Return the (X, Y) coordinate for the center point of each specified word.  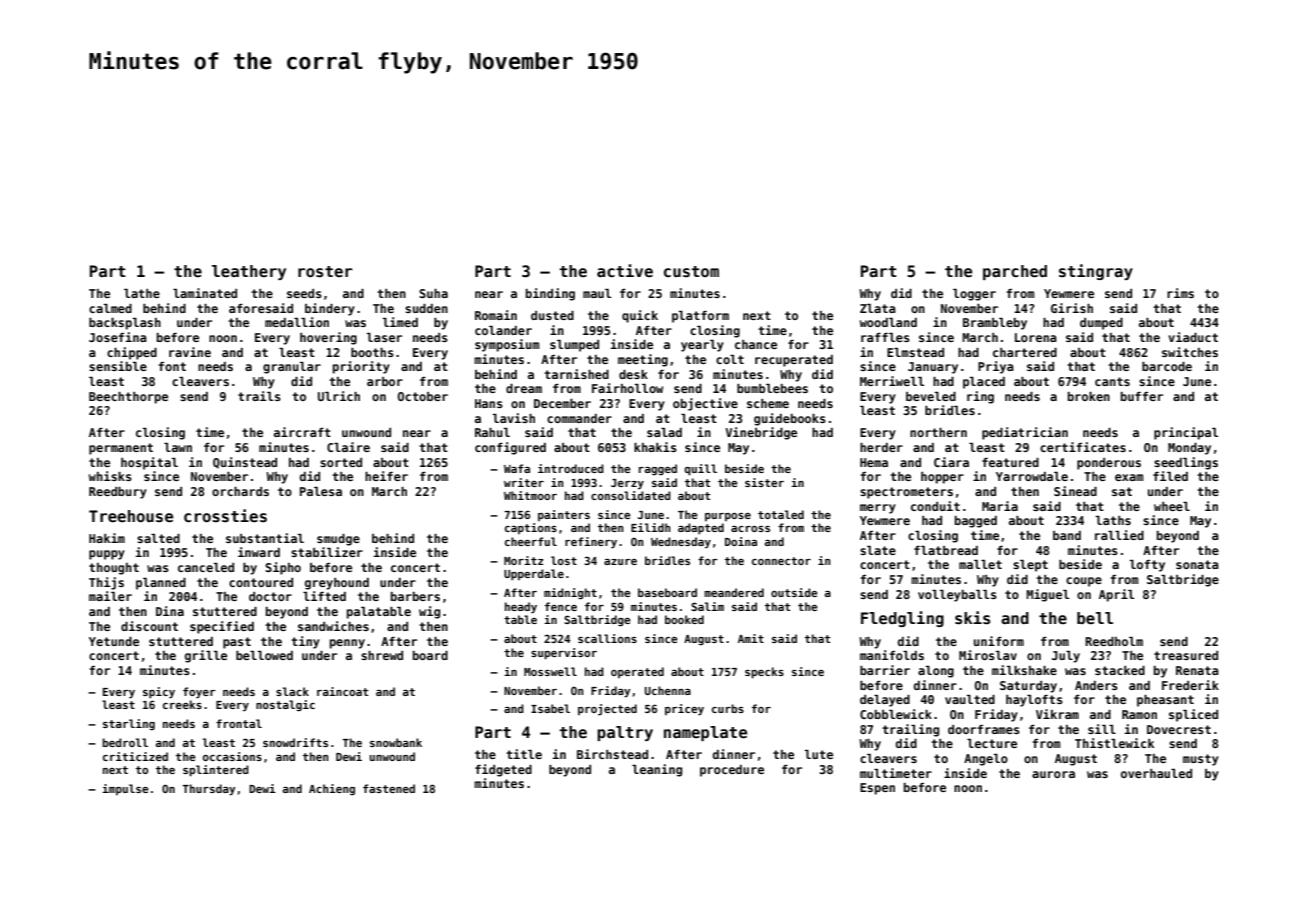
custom (691, 272)
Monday (1189, 449)
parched (1015, 272)
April (1116, 595)
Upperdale (534, 575)
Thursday (209, 790)
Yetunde (114, 641)
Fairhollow (627, 388)
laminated (205, 293)
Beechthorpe (128, 398)
